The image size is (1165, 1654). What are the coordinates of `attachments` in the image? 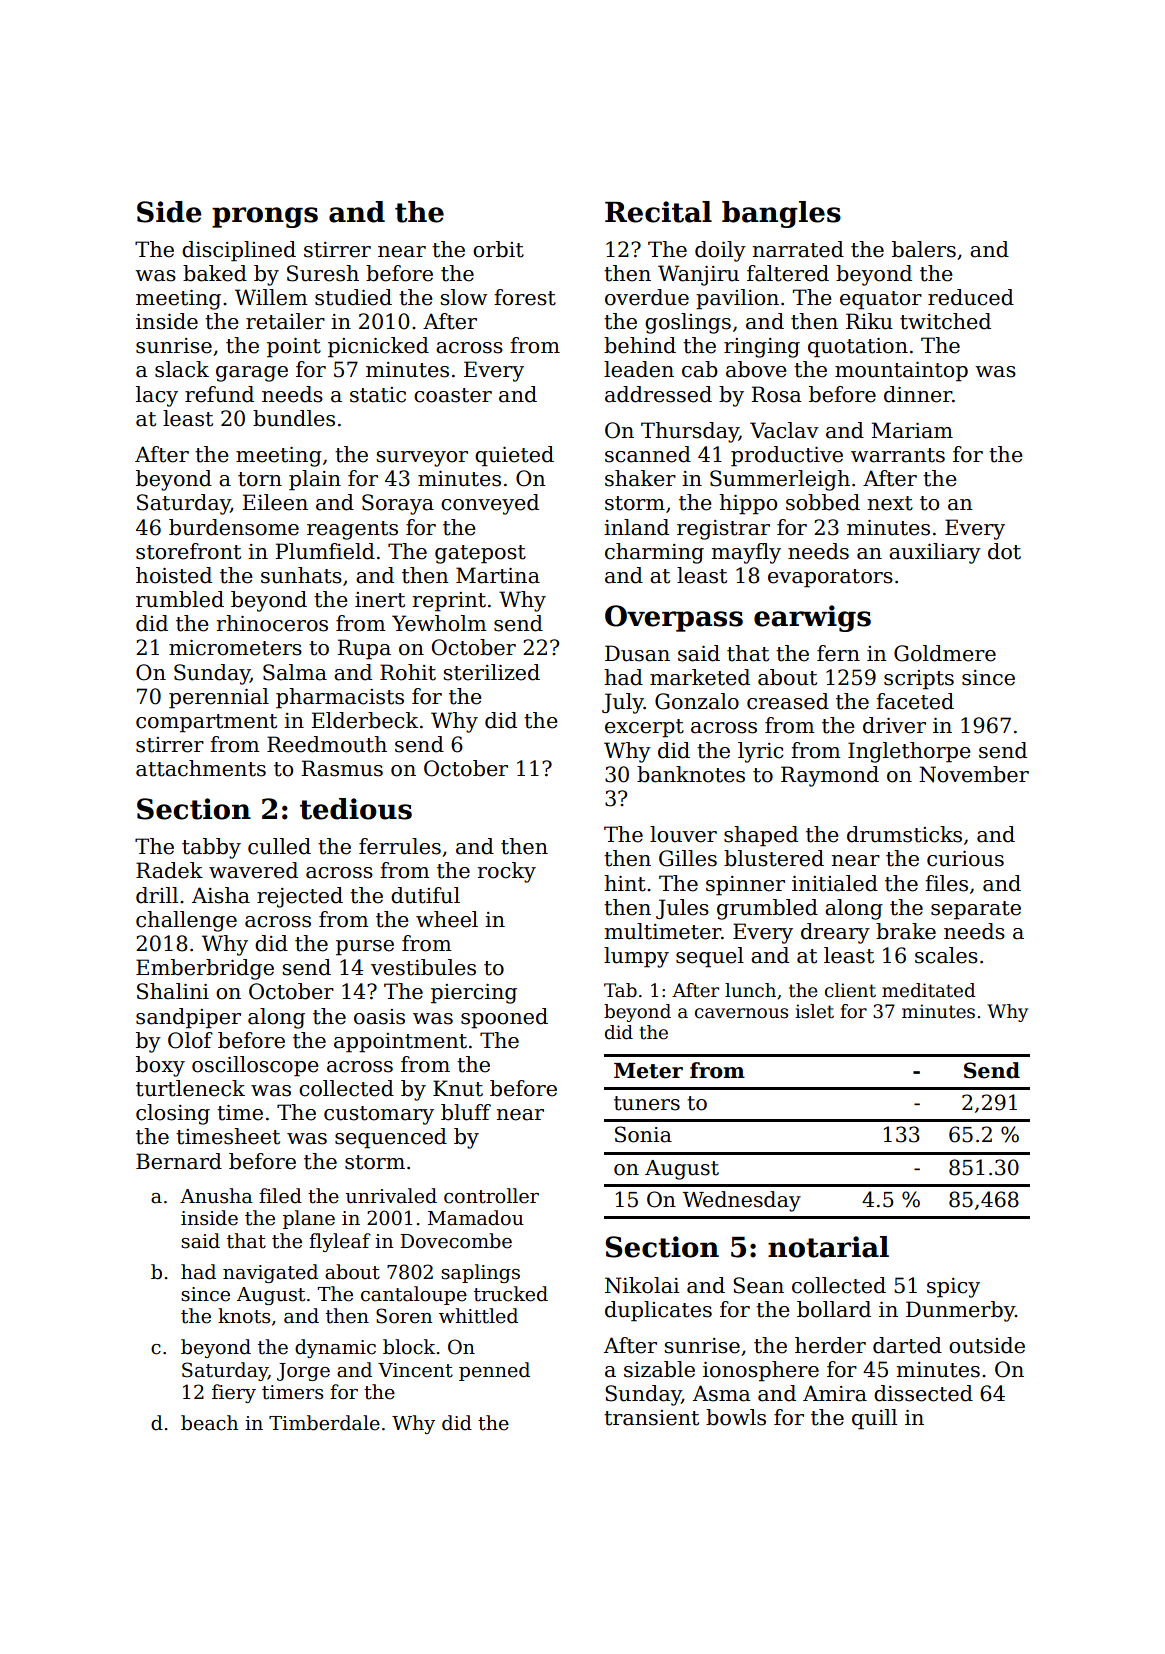 It's located at (201, 768).
